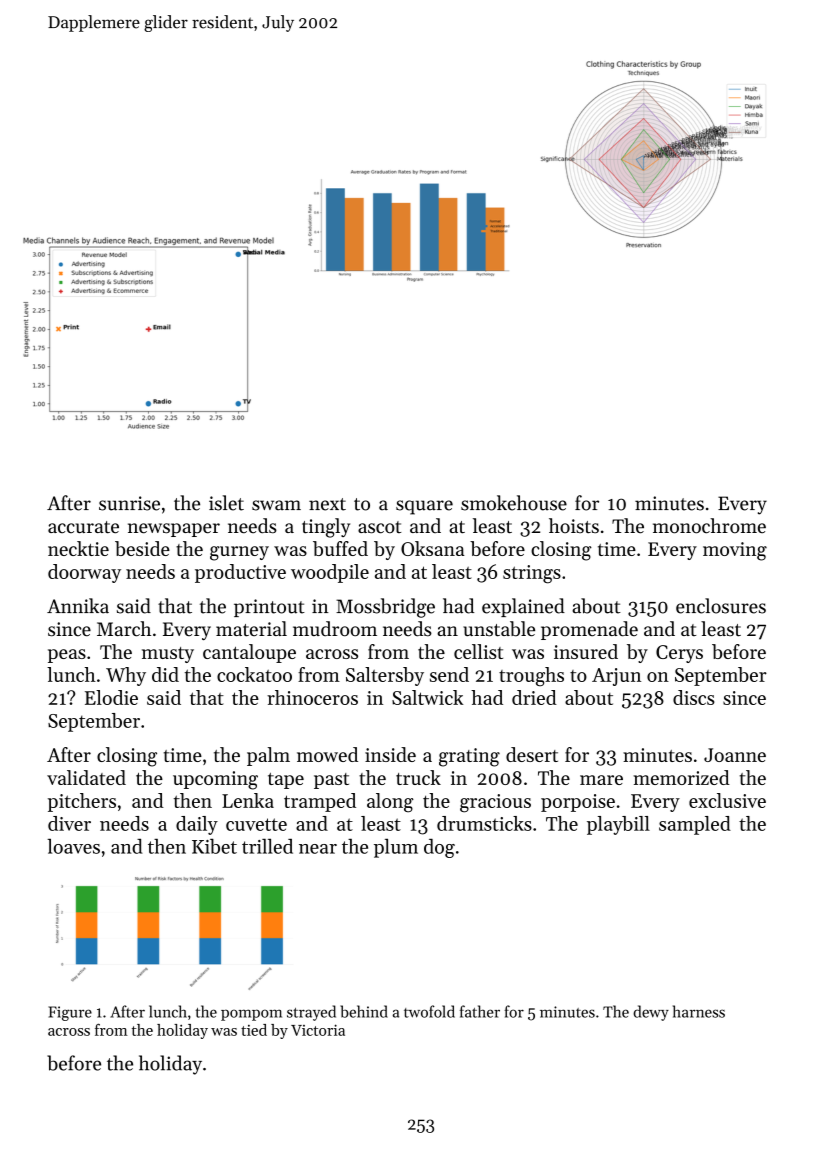 The width and height of the page is (814, 1155). What do you see at coordinates (699, 1011) in the page?
I see `harness` at bounding box center [699, 1011].
